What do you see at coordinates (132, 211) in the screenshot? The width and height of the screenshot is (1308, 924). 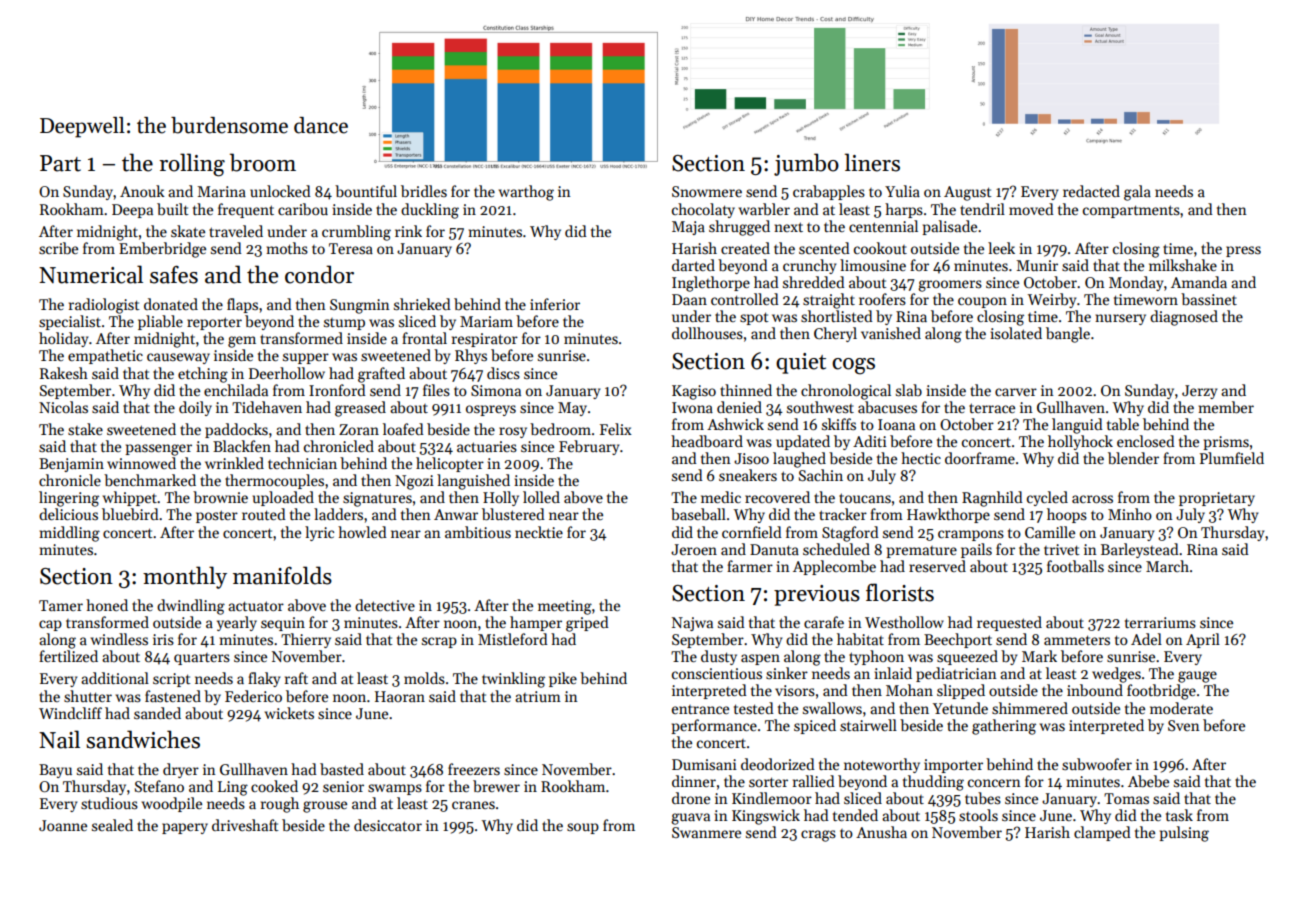 I see `Deepa` at bounding box center [132, 211].
